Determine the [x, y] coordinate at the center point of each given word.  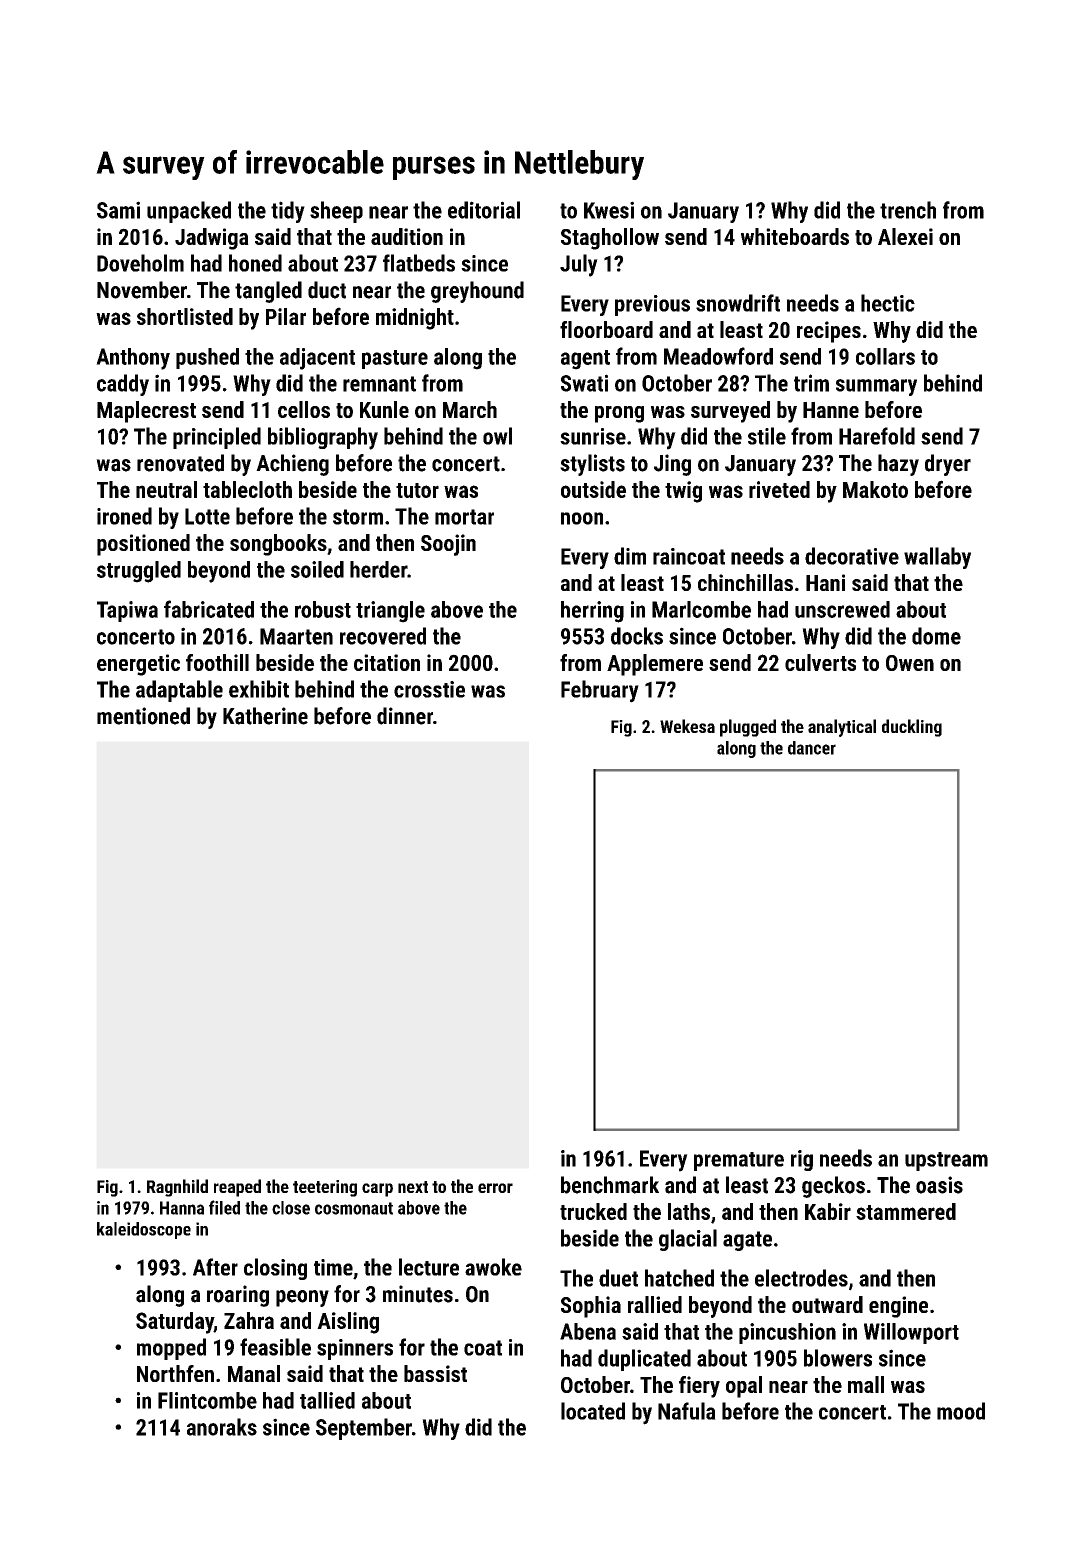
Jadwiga [212, 239]
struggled [139, 572]
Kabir [828, 1211]
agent [585, 360]
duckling [912, 728]
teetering [325, 1188]
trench [908, 210]
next [413, 1187]
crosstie [429, 689]
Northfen [175, 1373]
